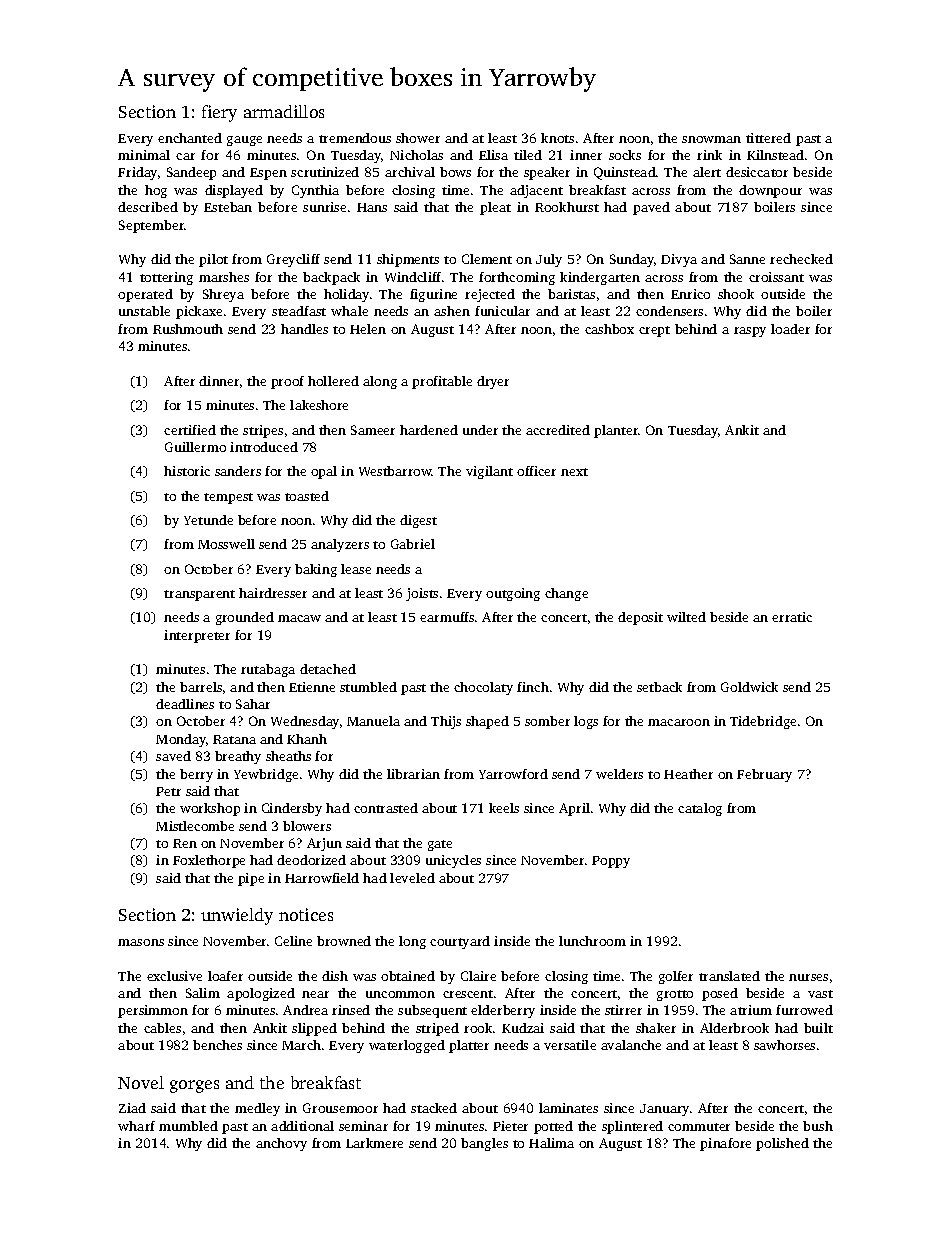 The width and height of the page is (952, 1233). Describe the element at coordinates (217, 1045) in the page. I see `benches` at that location.
